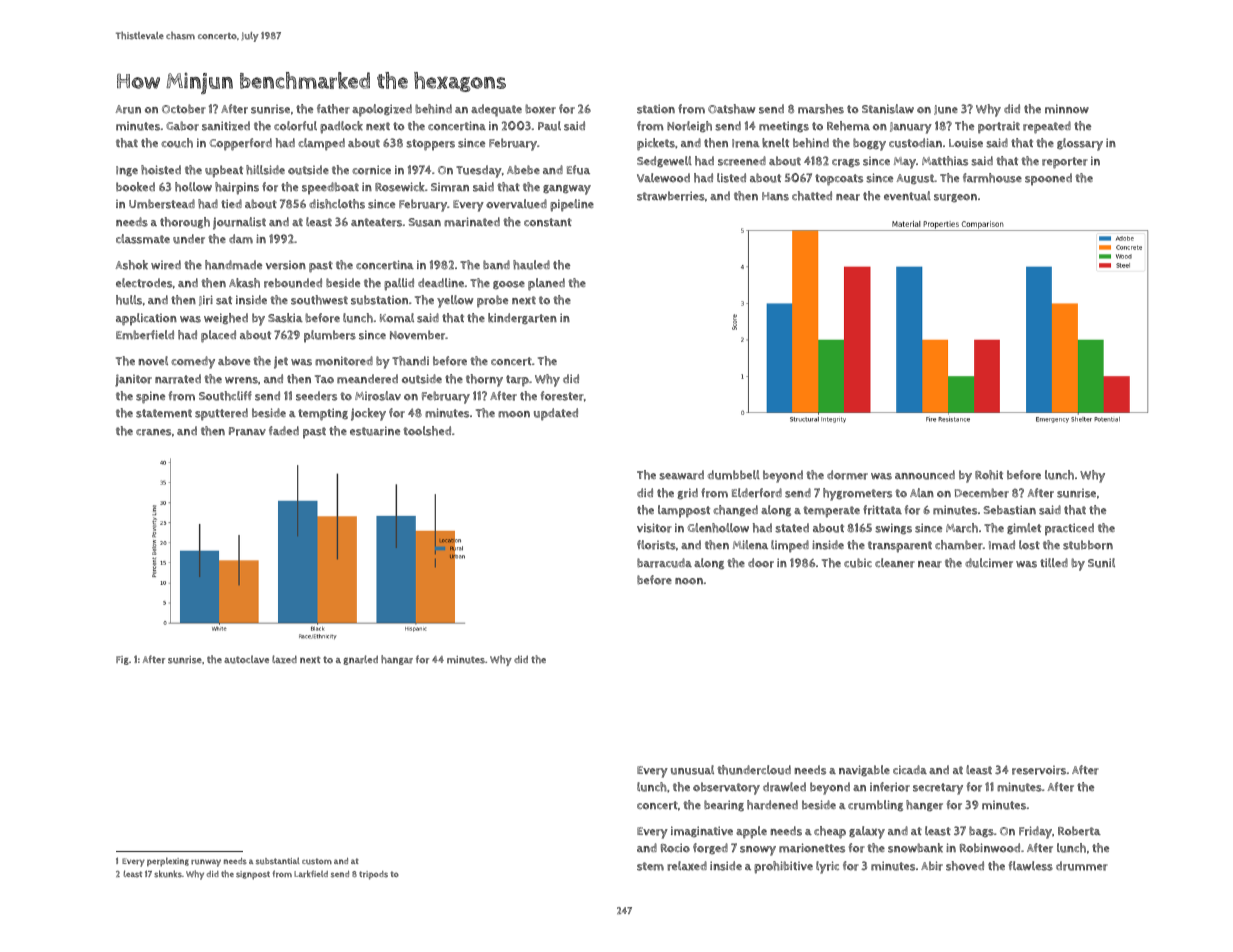 The height and width of the screenshot is (952, 1233). I want to click on tilled, so click(1054, 562).
